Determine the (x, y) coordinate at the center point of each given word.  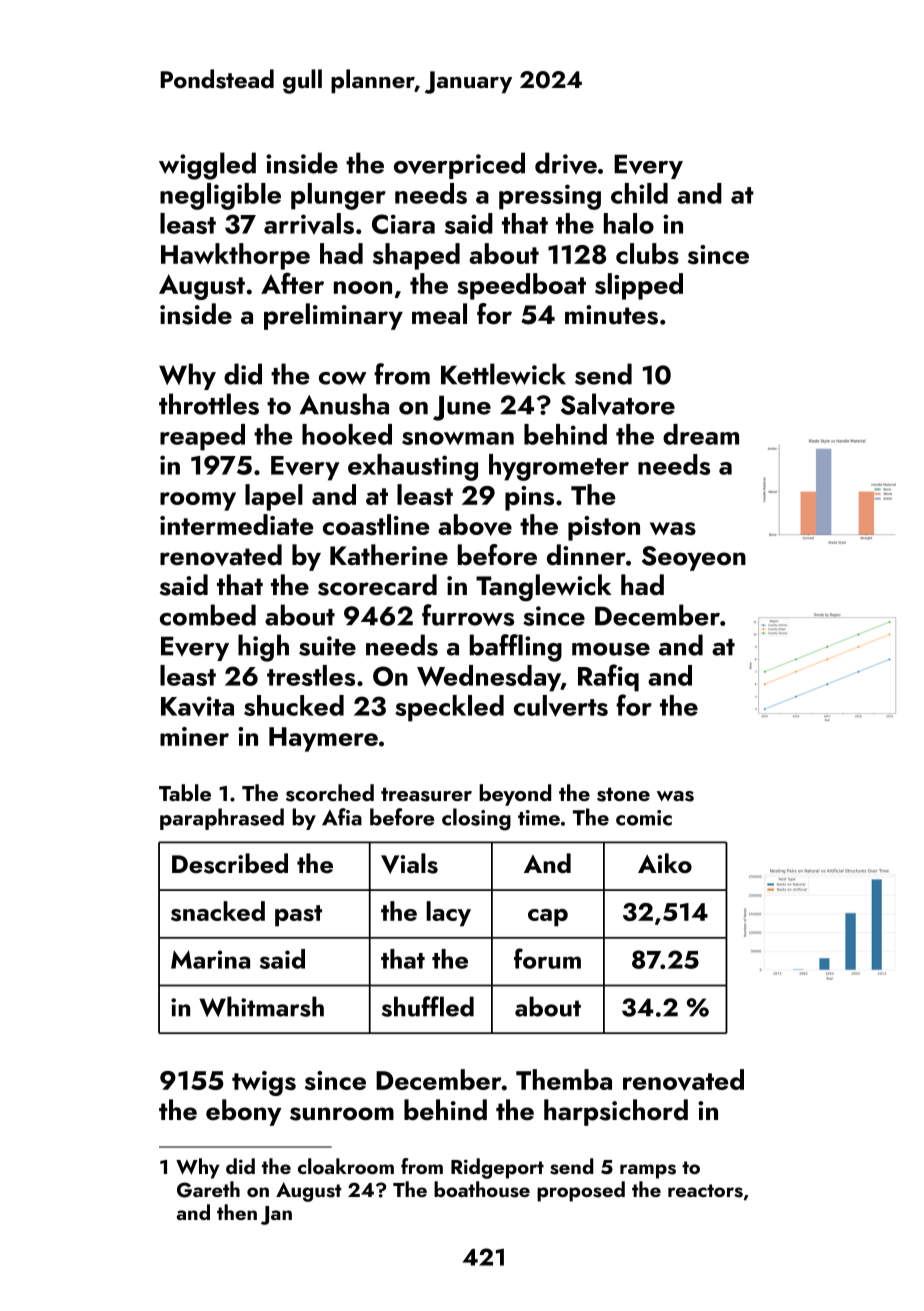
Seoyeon (694, 558)
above (475, 525)
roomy (198, 501)
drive (566, 163)
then (237, 1212)
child (639, 193)
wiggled (207, 166)
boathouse (482, 1189)
